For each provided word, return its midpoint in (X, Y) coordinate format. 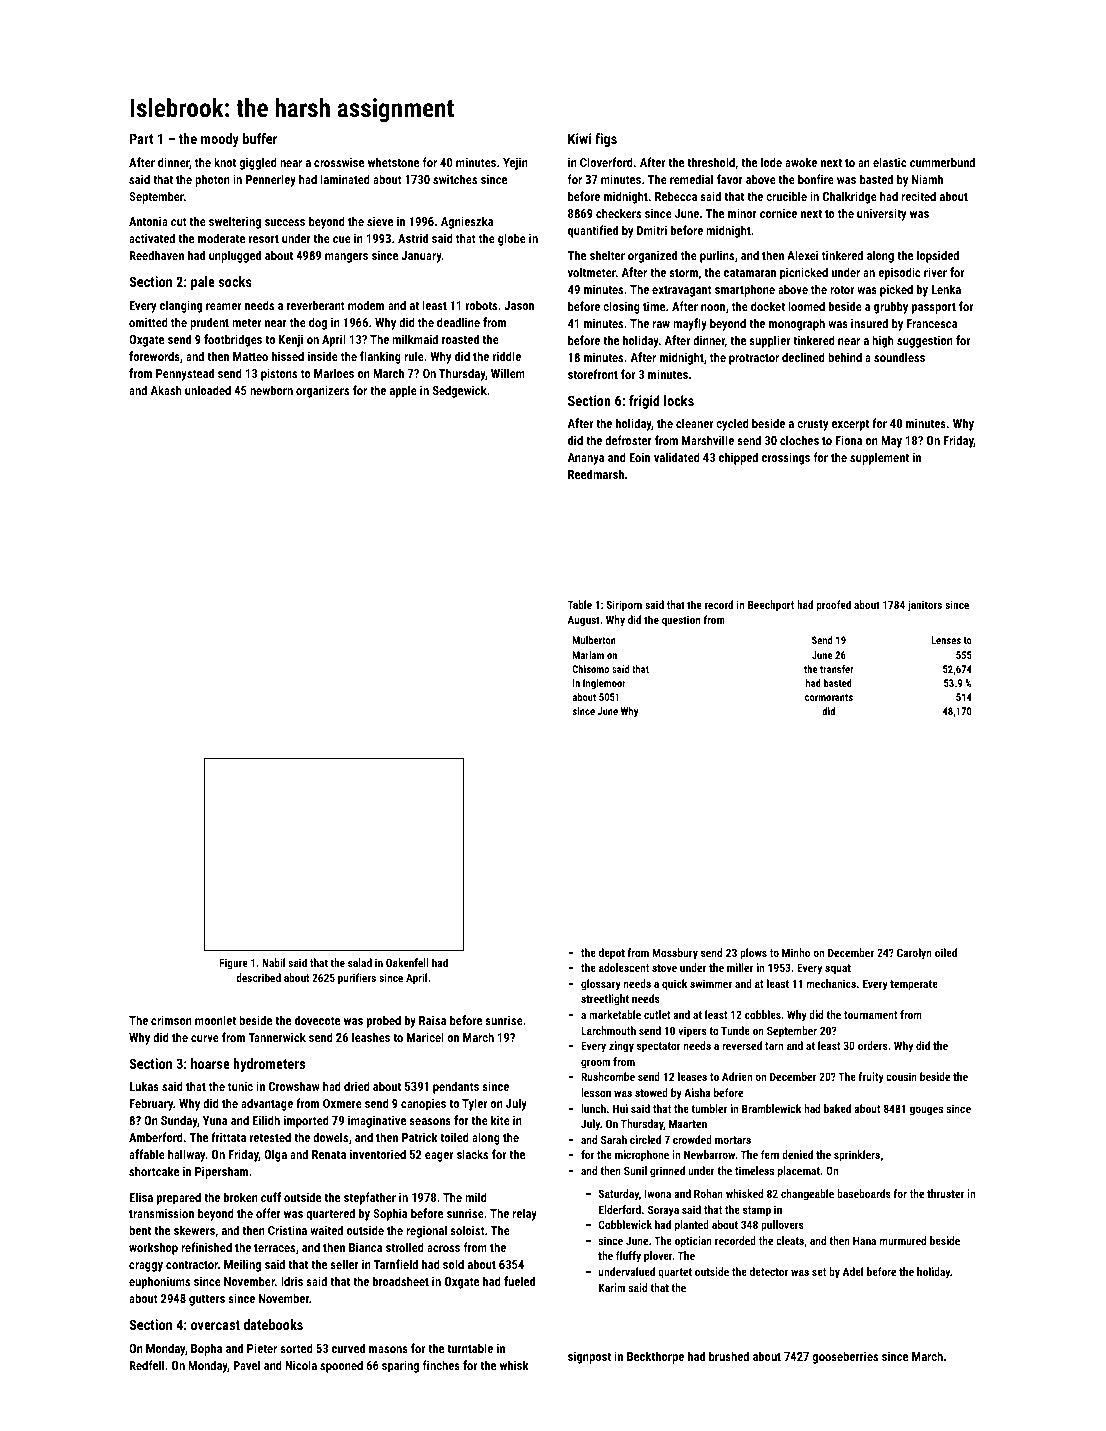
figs (606, 140)
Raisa (432, 1020)
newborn (271, 390)
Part (141, 138)
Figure (233, 964)
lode (771, 162)
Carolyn (914, 954)
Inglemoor (604, 684)
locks (679, 400)
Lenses (946, 640)
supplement (879, 458)
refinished (206, 1247)
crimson (171, 1020)
